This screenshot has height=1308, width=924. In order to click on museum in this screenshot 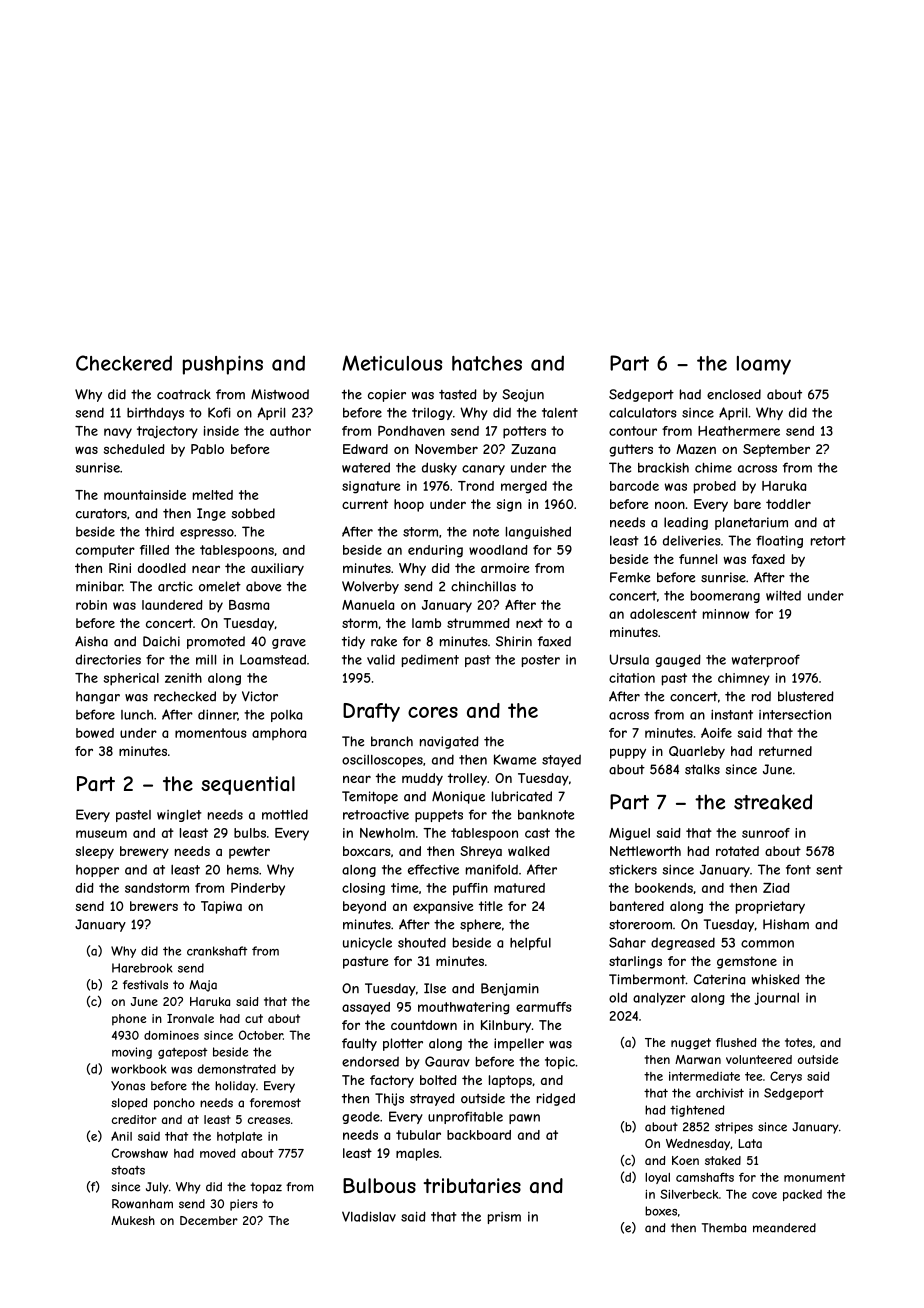, I will do `click(101, 834)`.
